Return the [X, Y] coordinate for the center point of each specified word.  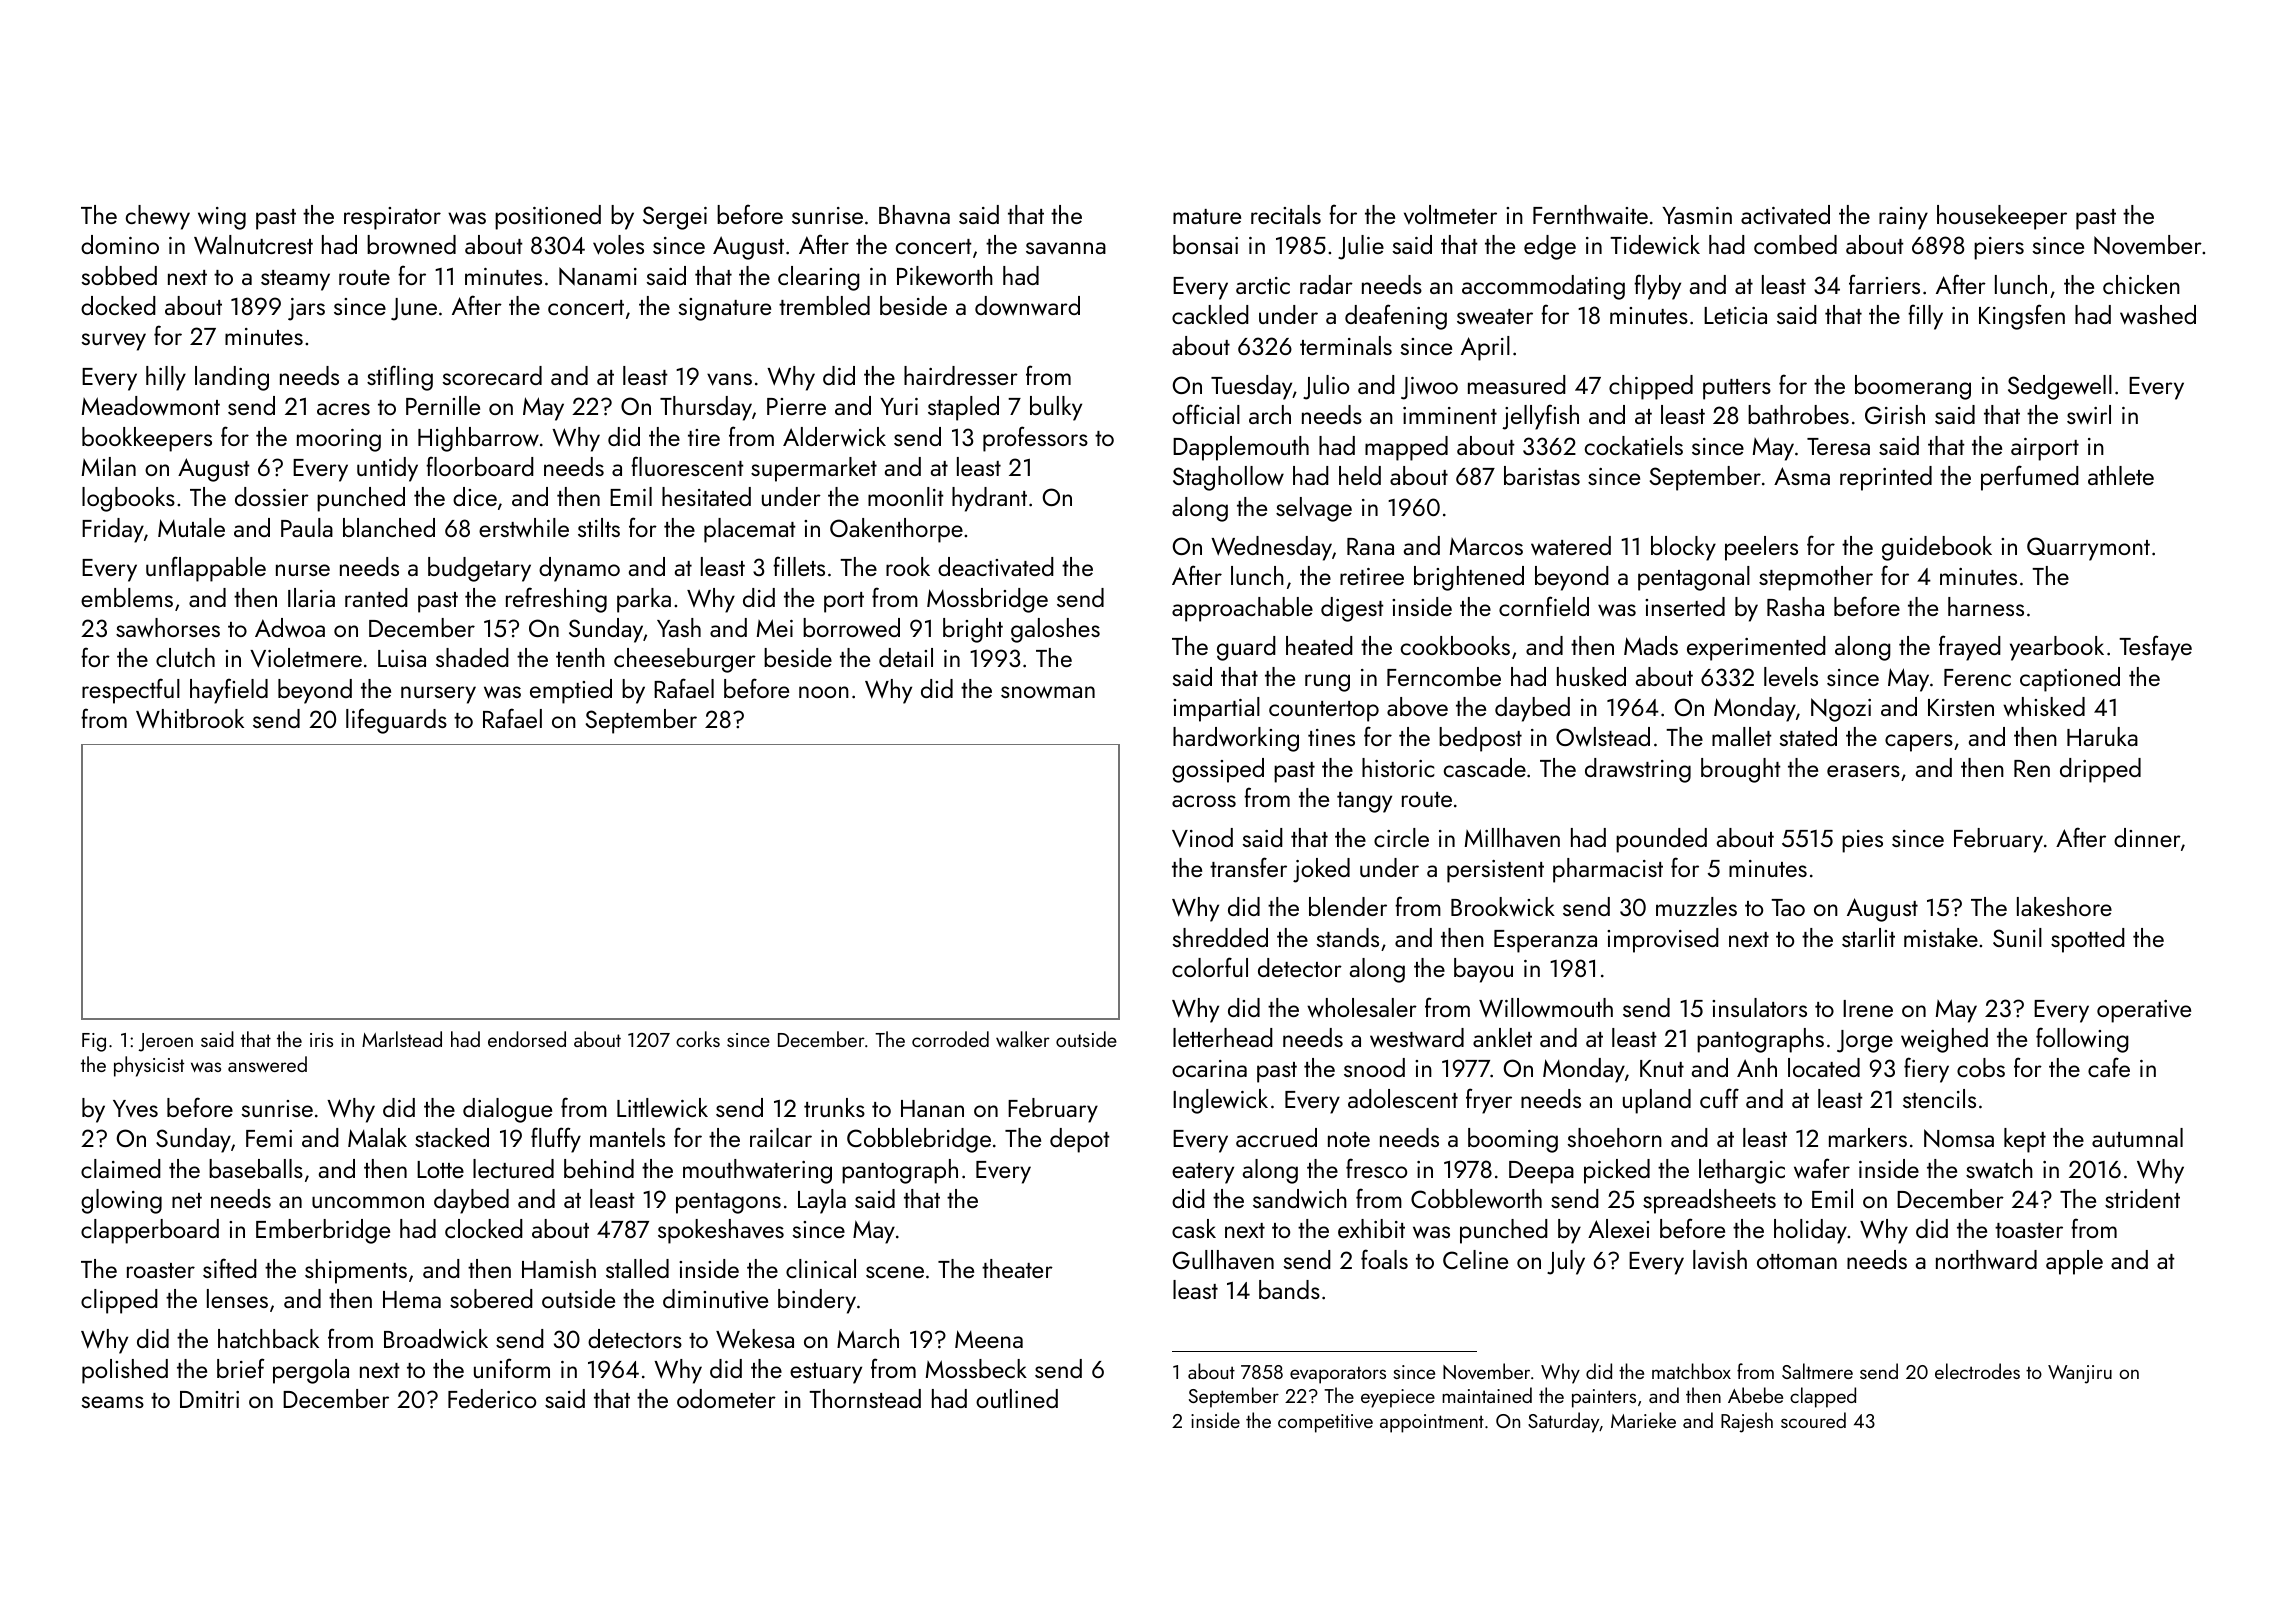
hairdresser [961, 375]
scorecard [492, 375]
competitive [1325, 1423]
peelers [1761, 548]
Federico [492, 1398]
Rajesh [1747, 1422]
